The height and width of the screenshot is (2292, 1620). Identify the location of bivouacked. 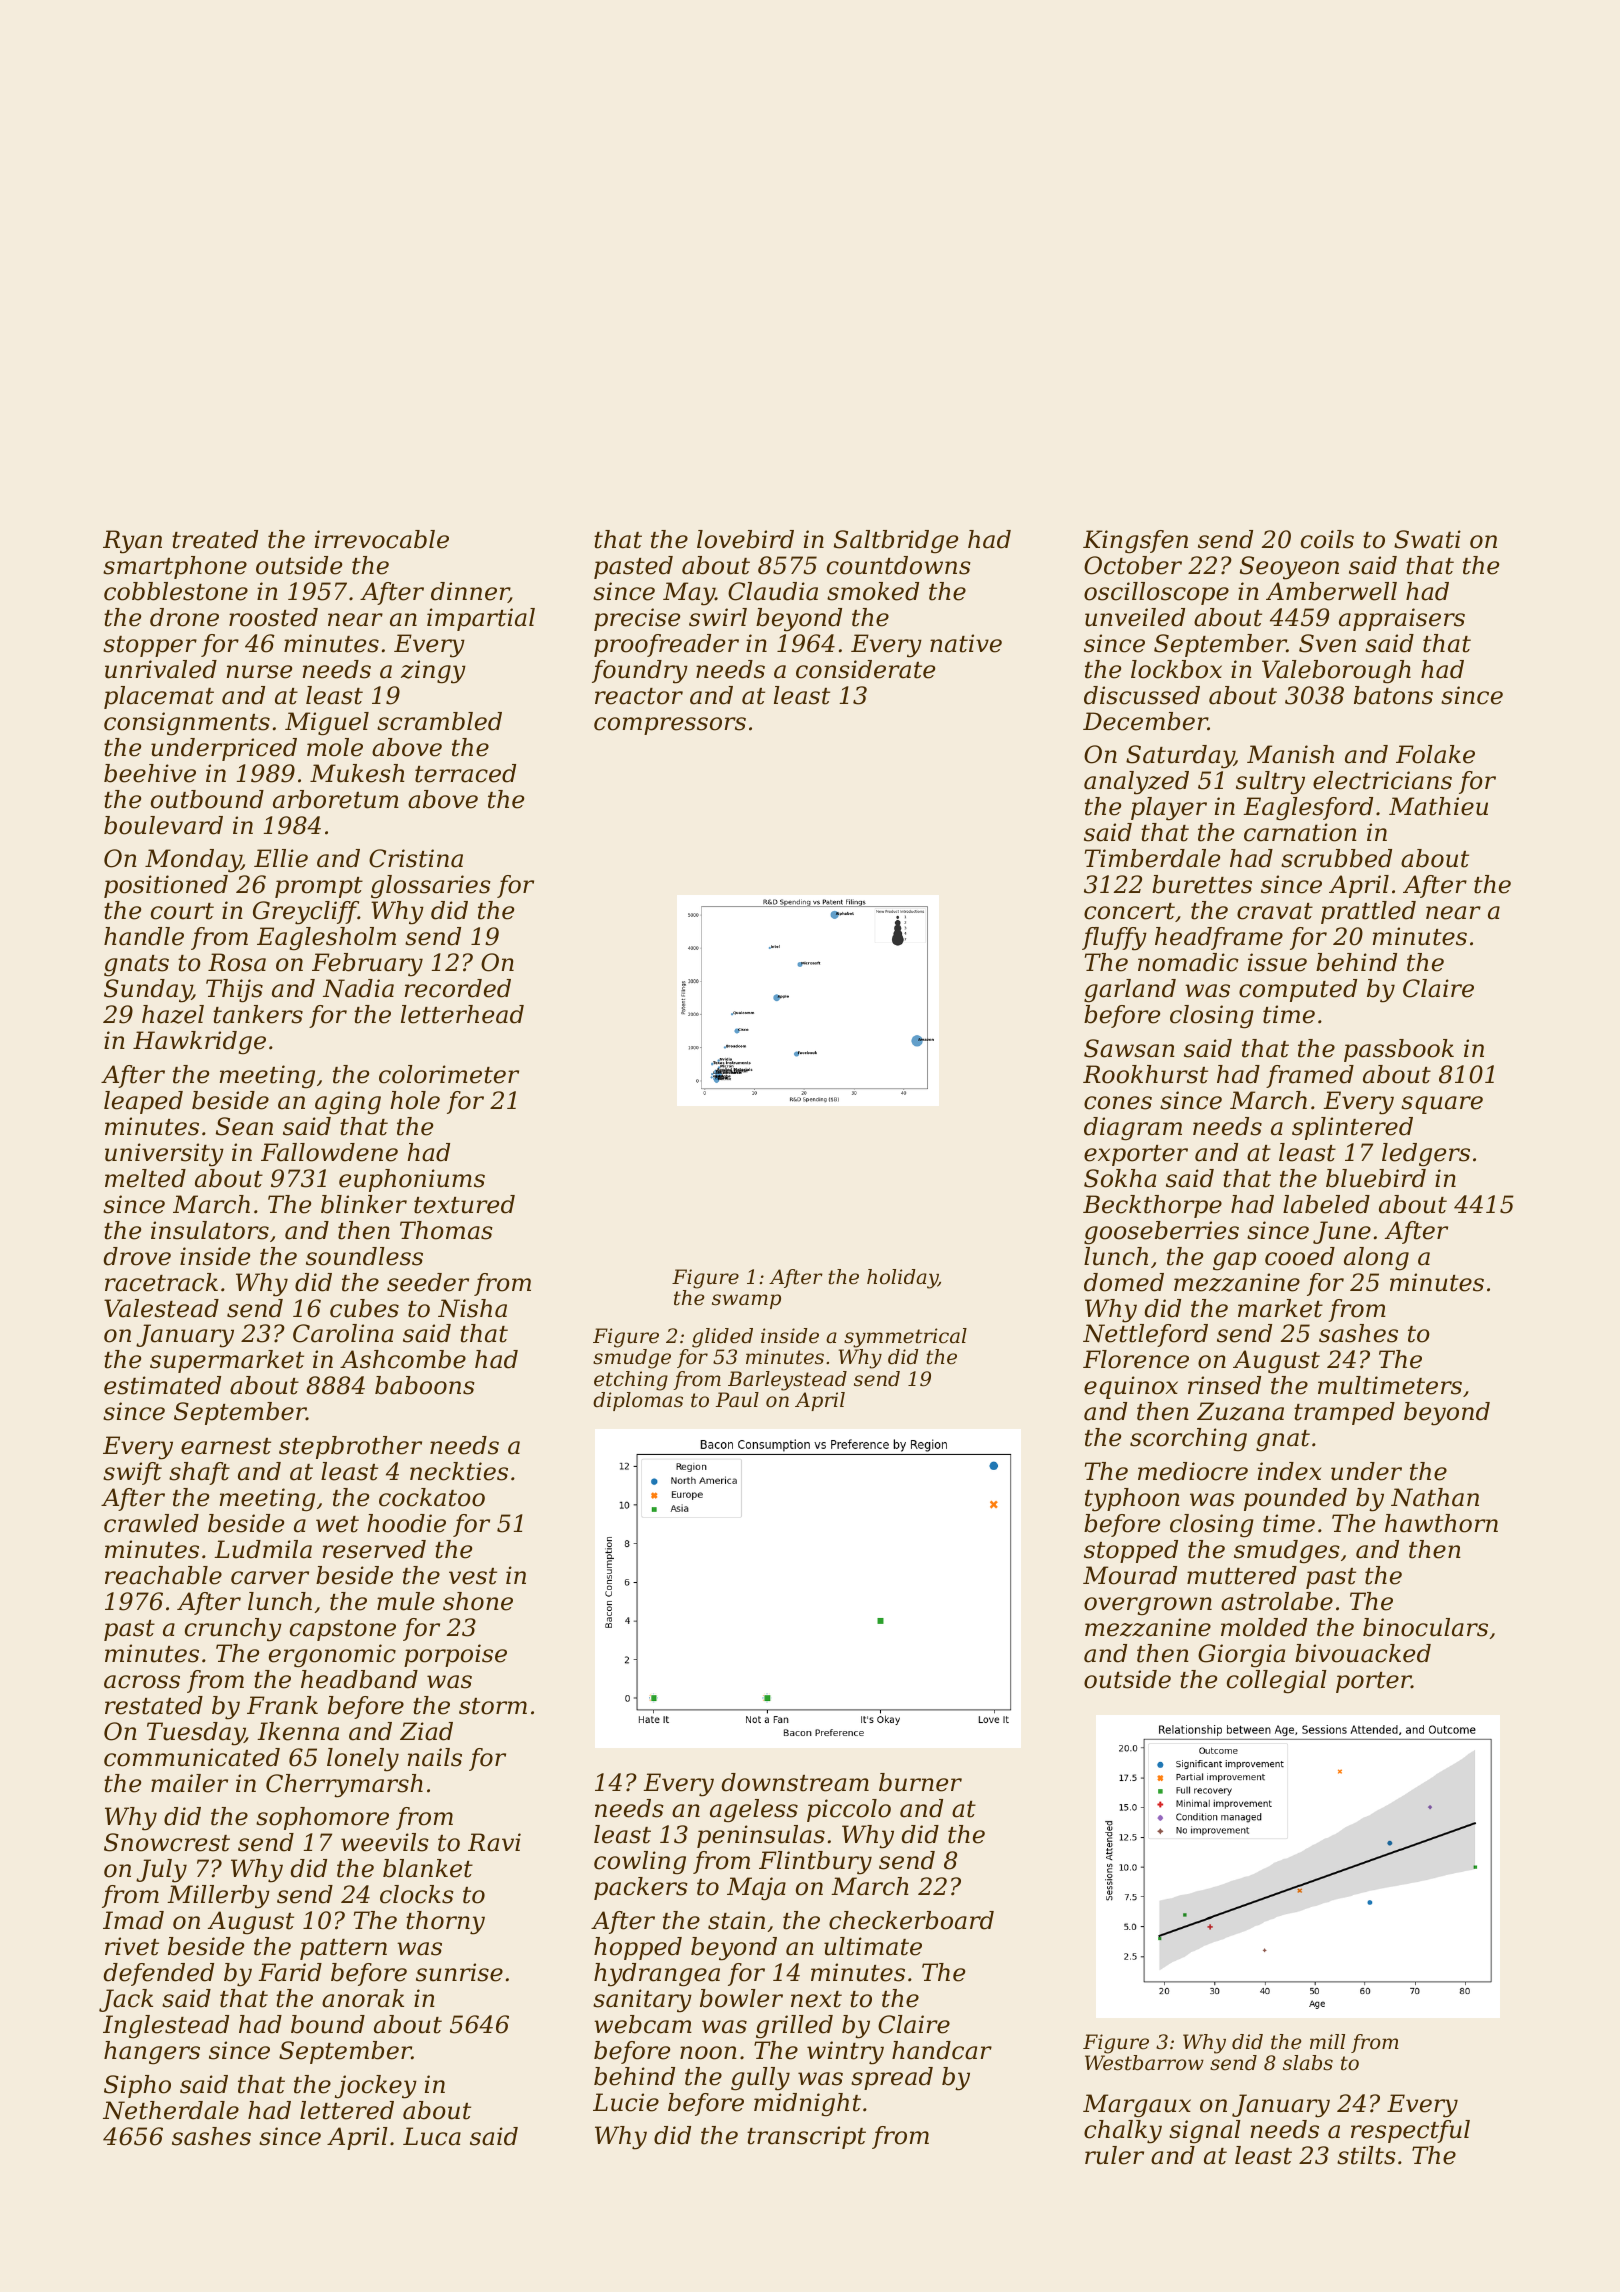
(1363, 1653).
